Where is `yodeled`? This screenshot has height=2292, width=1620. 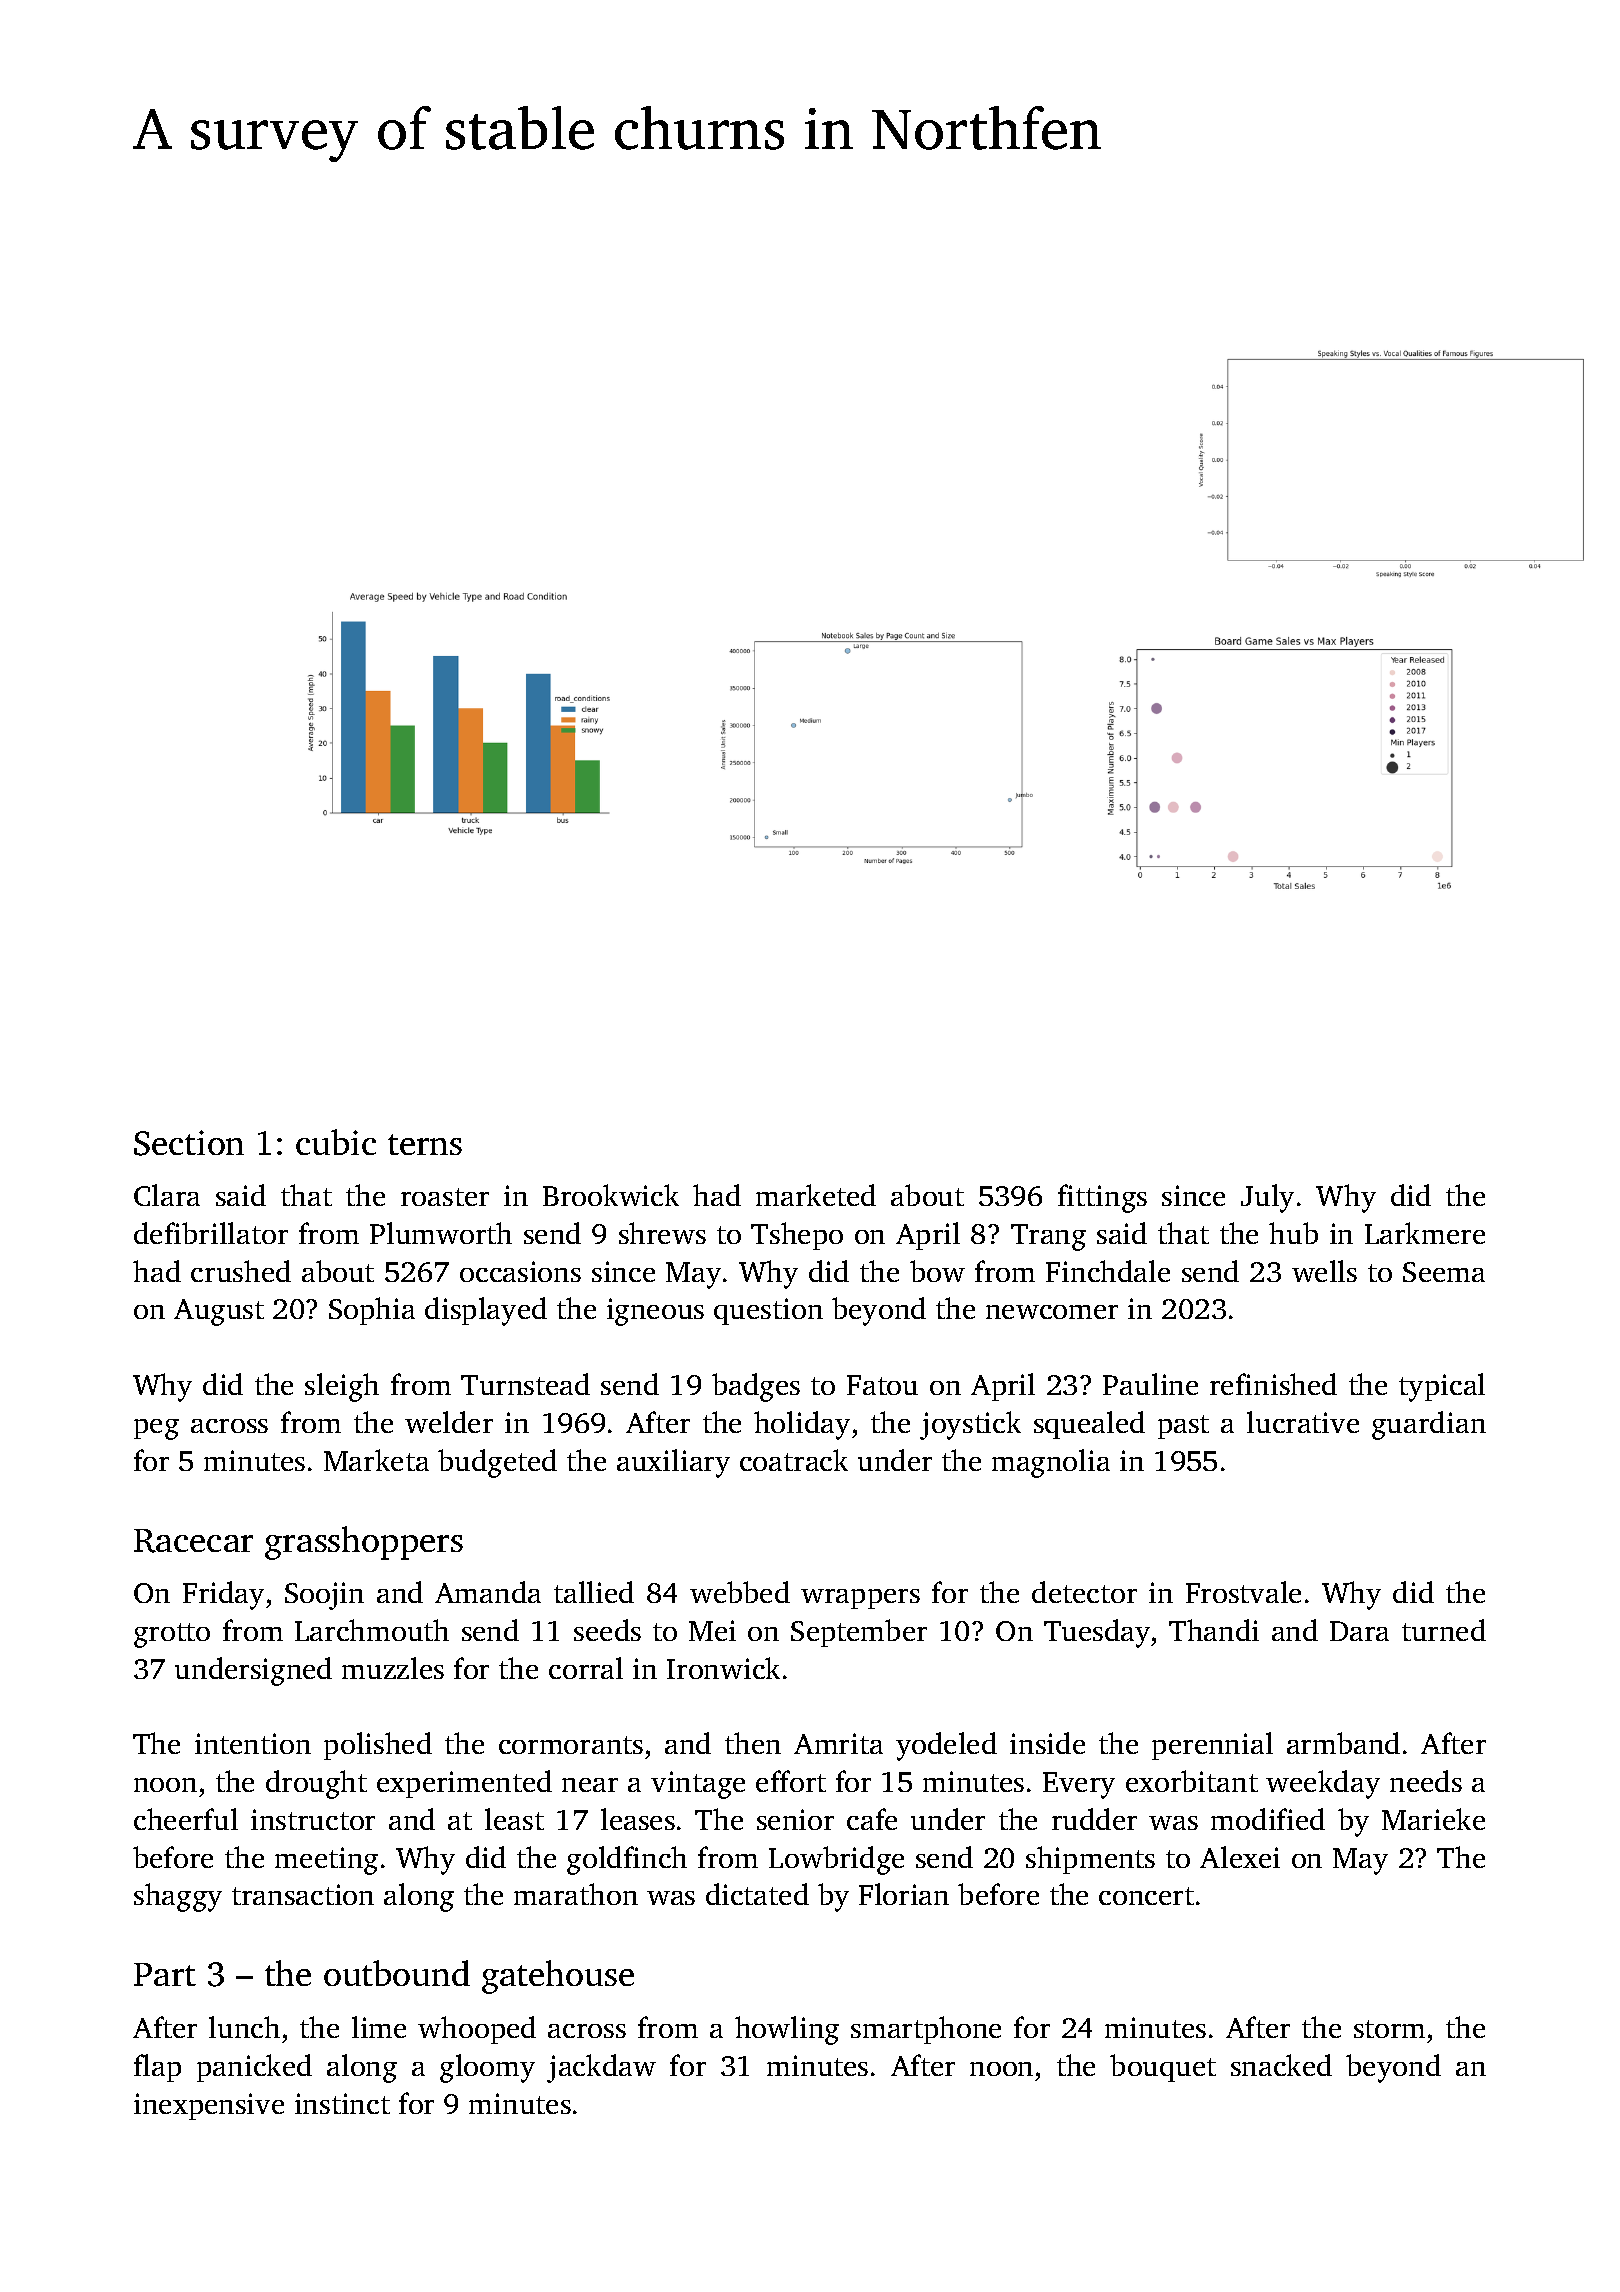
yodeled is located at coordinates (946, 1746).
